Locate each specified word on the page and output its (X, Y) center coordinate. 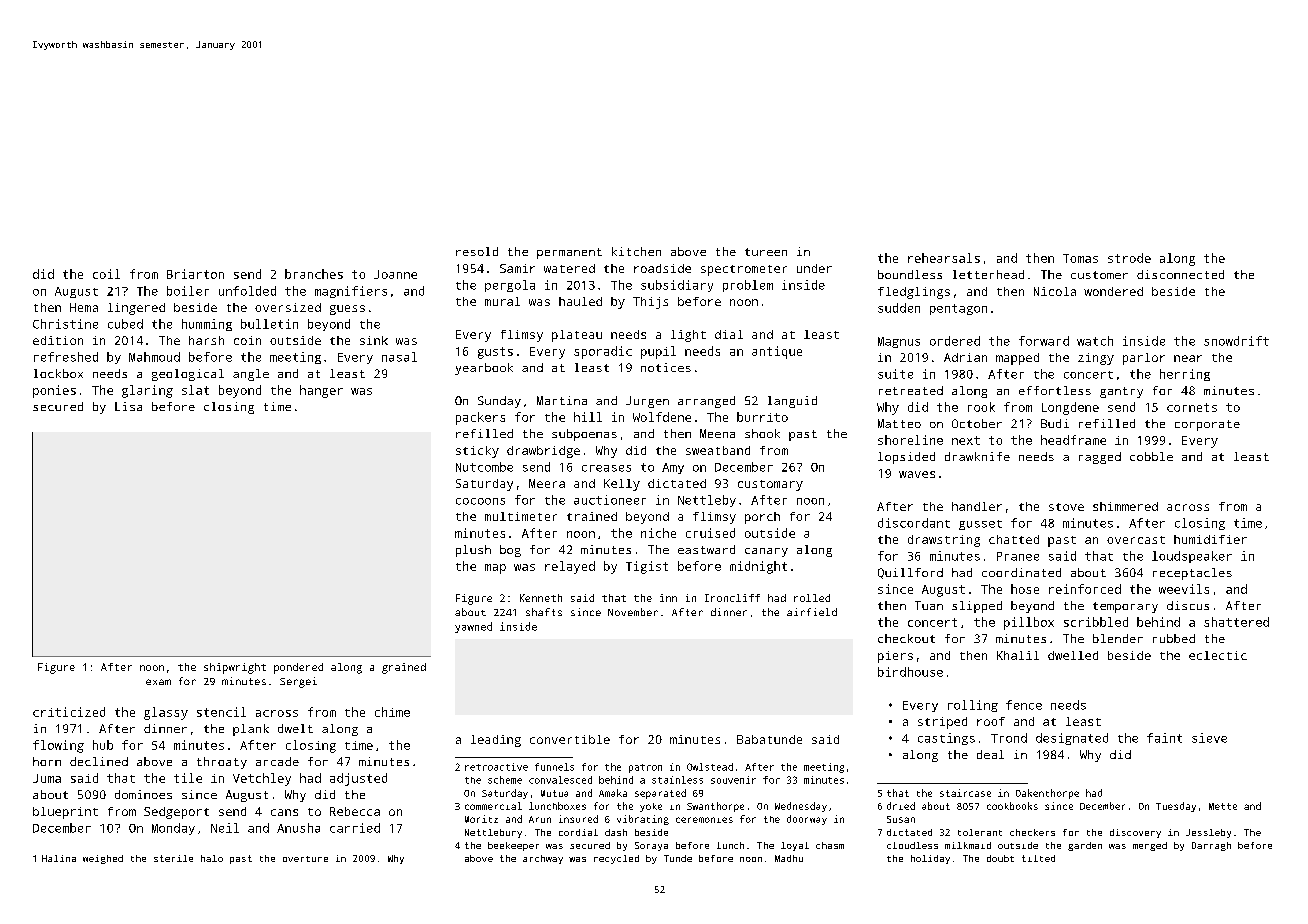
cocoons (480, 501)
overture (305, 859)
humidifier (1210, 539)
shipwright (235, 668)
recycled (616, 859)
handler (977, 506)
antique (777, 352)
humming (207, 325)
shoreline (910, 440)
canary (766, 552)
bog (510, 551)
